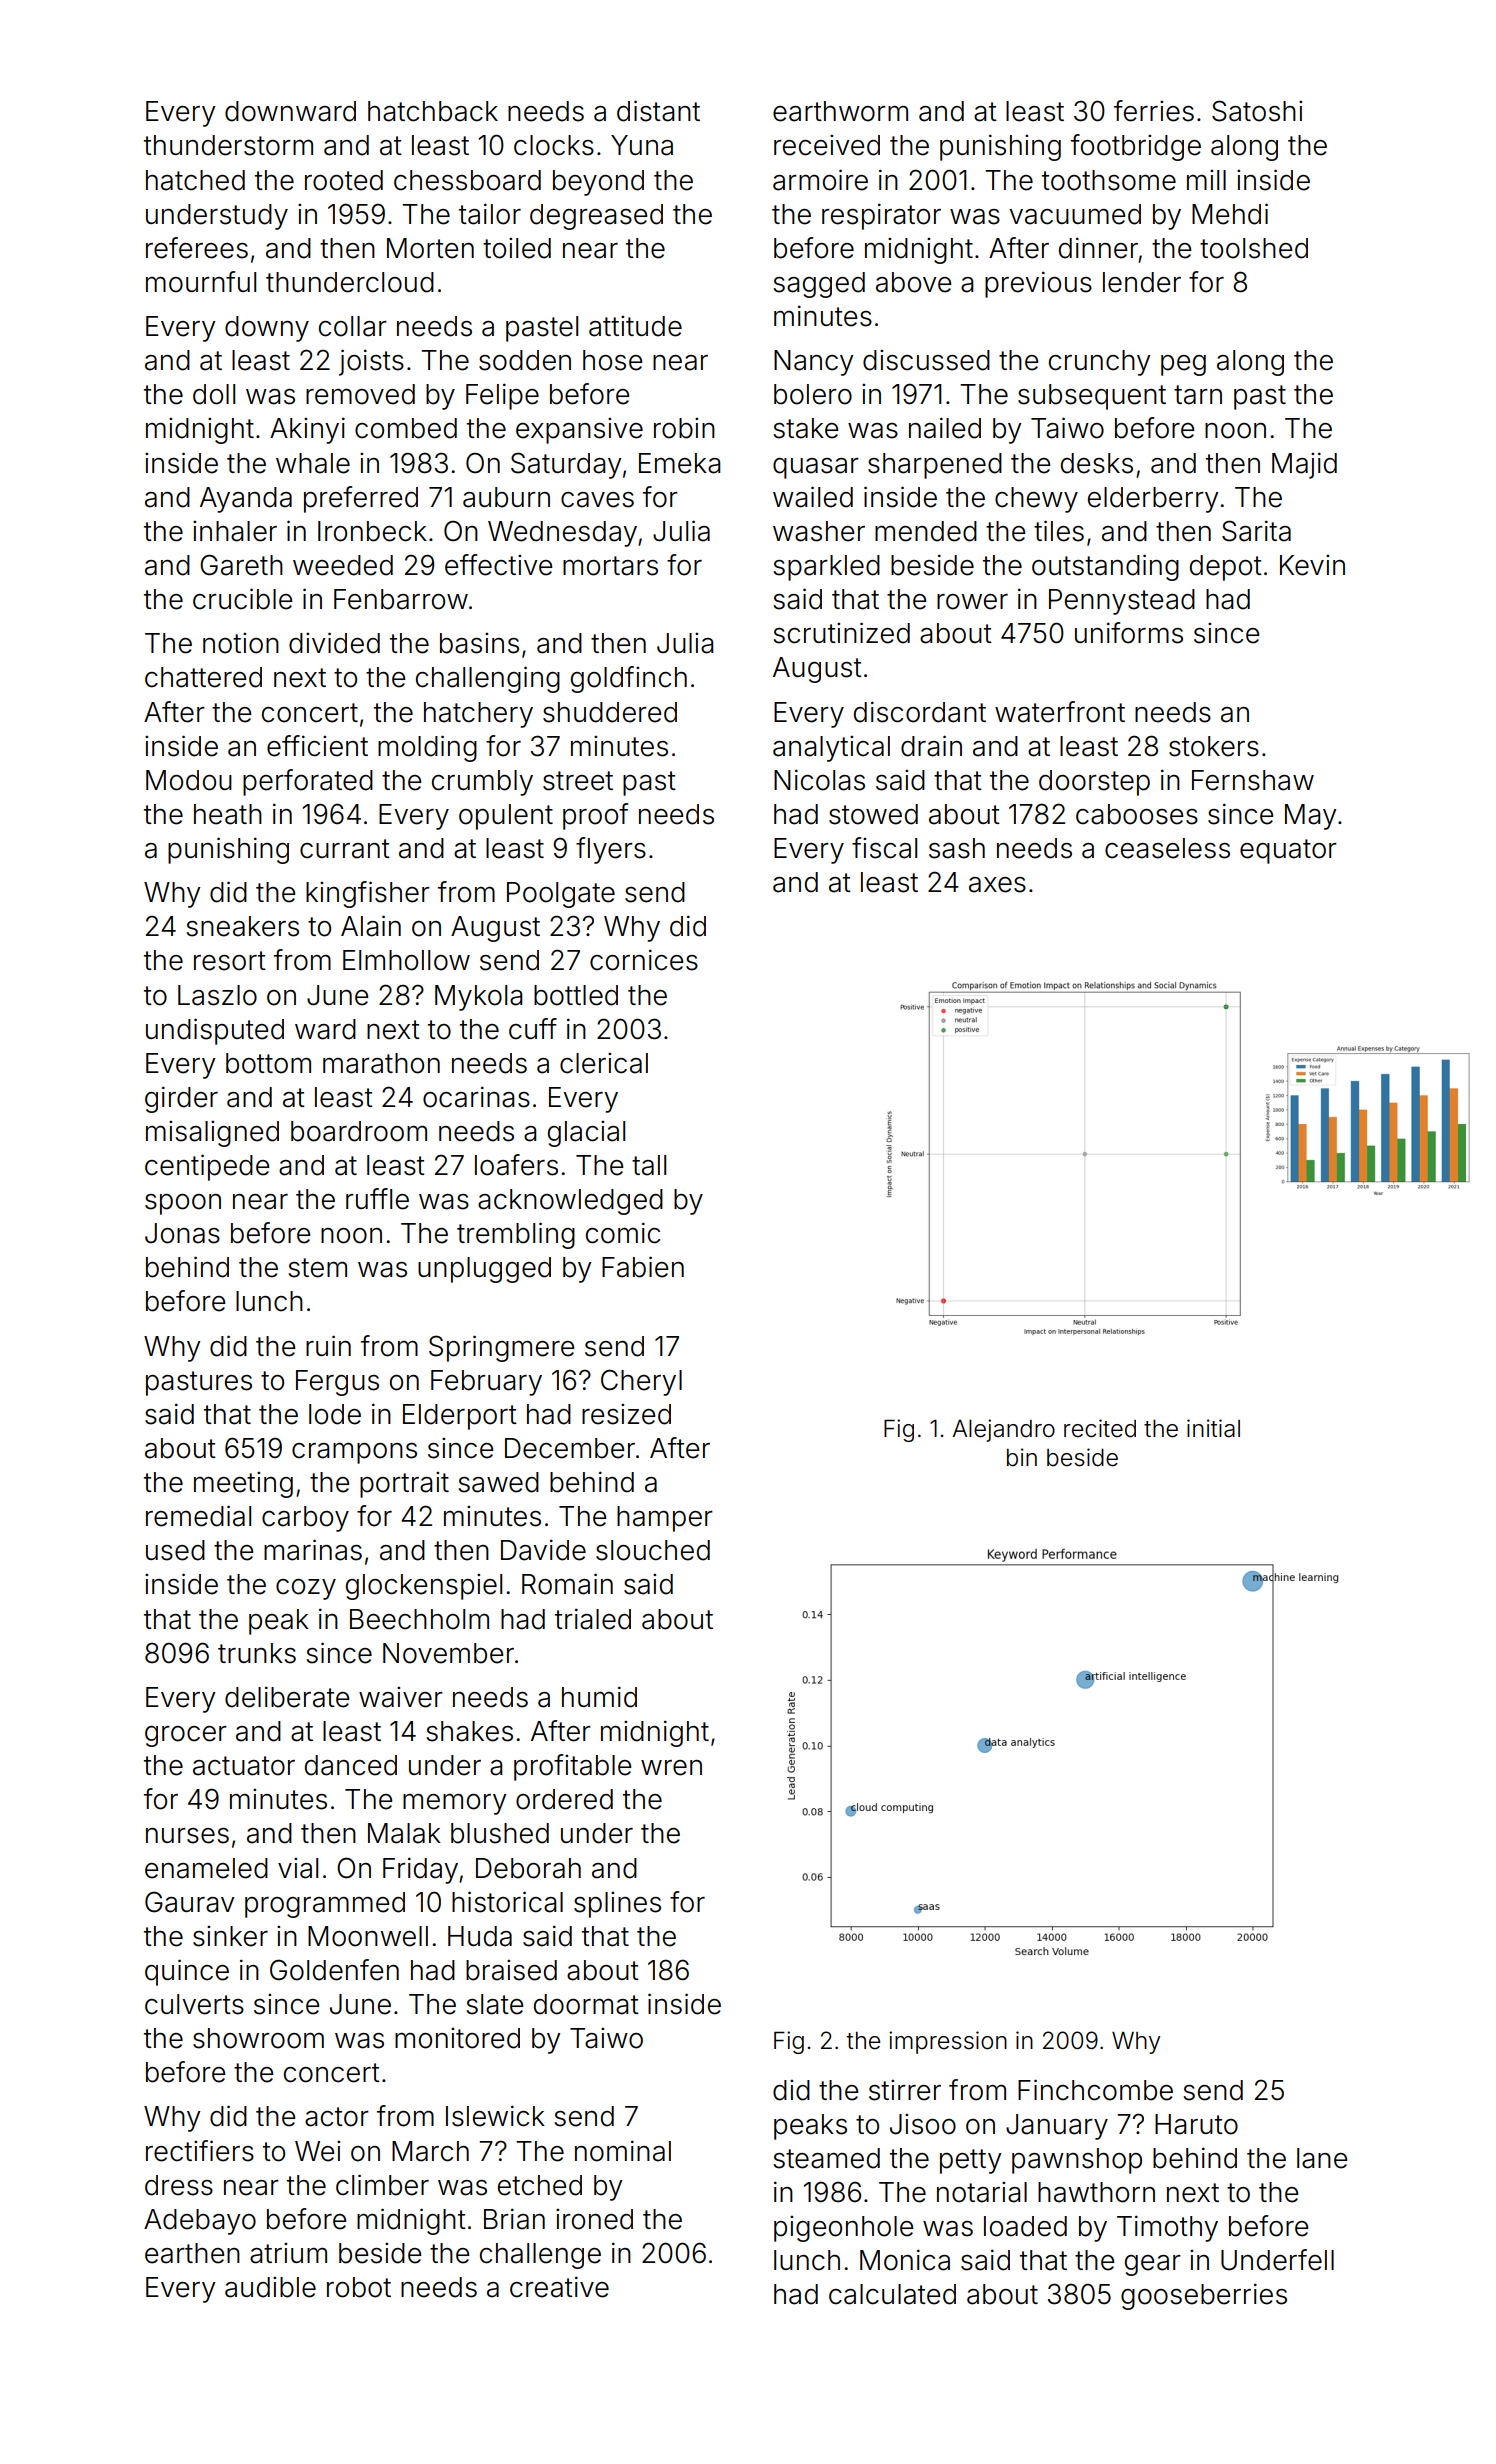  Describe the element at coordinates (1154, 111) in the document. I see `ferries` at that location.
